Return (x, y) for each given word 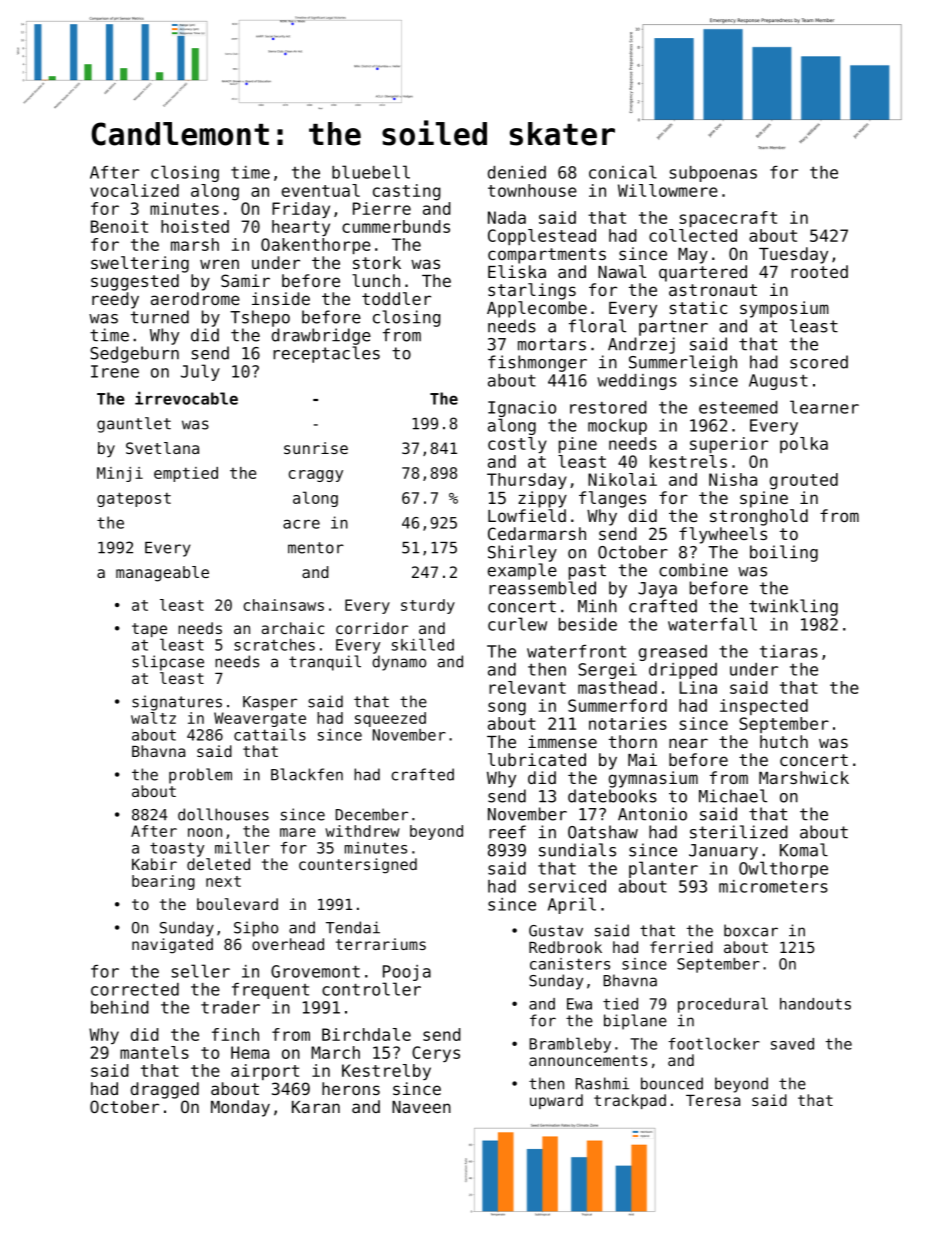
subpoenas (713, 174)
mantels (154, 1052)
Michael (733, 796)
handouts (815, 1004)
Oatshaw (603, 832)
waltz (153, 718)
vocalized (134, 190)
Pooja (407, 973)
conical (623, 172)
